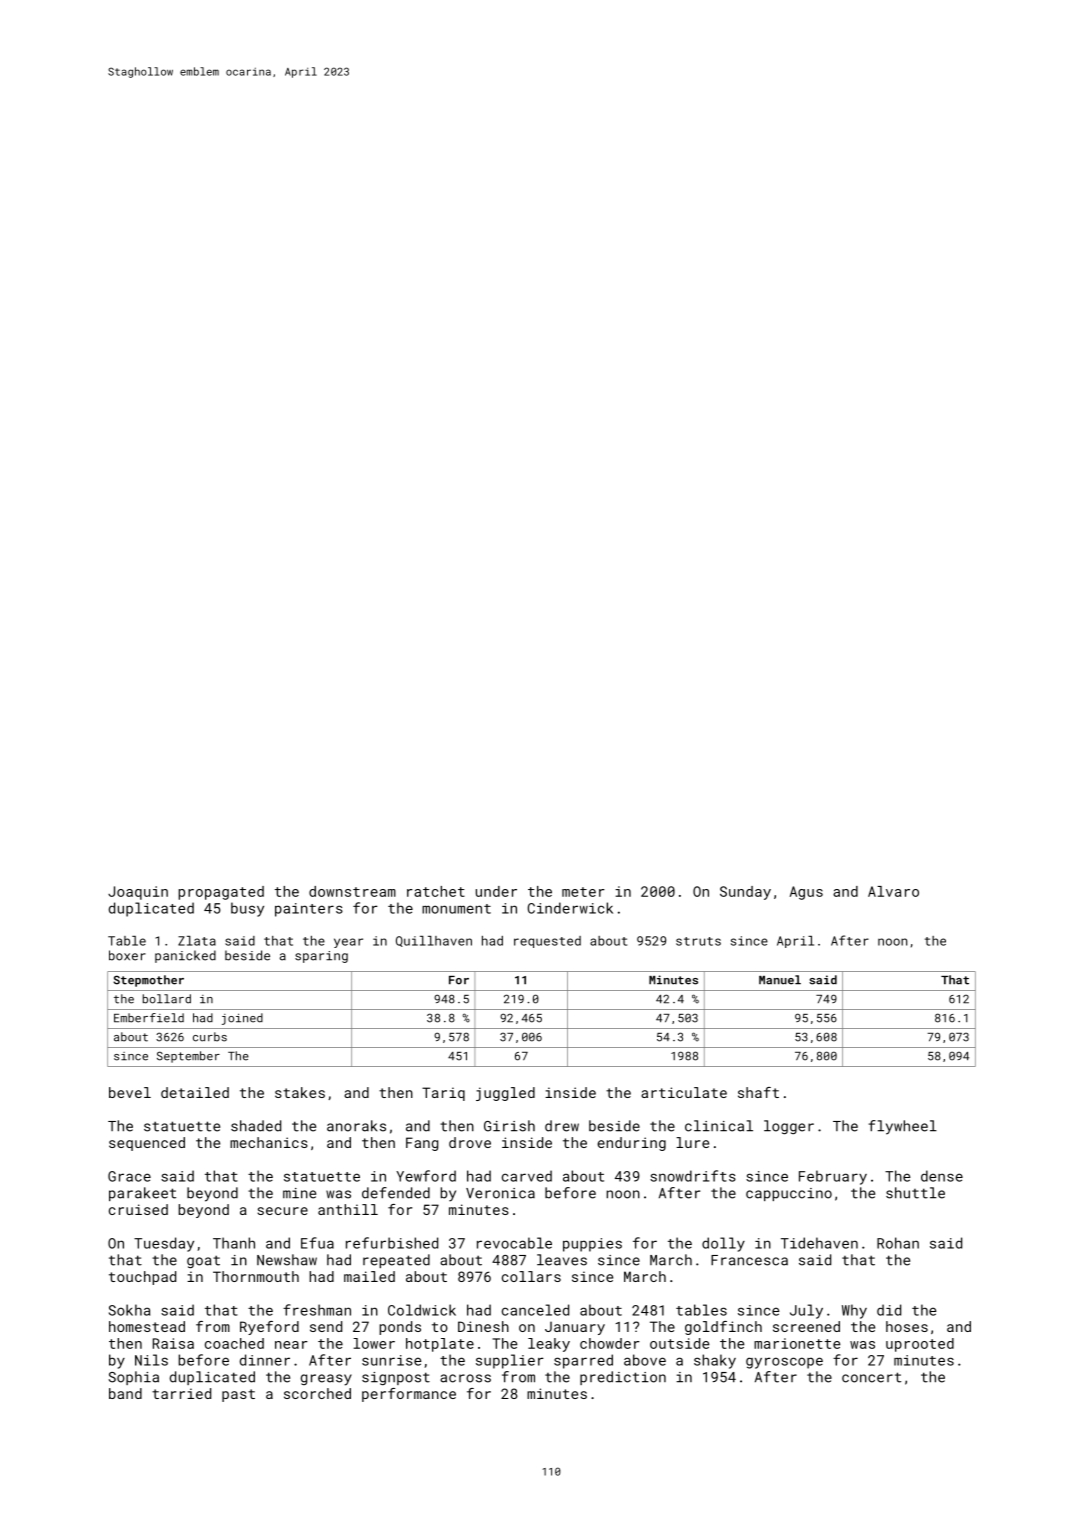  I want to click on scorched, so click(317, 1393).
